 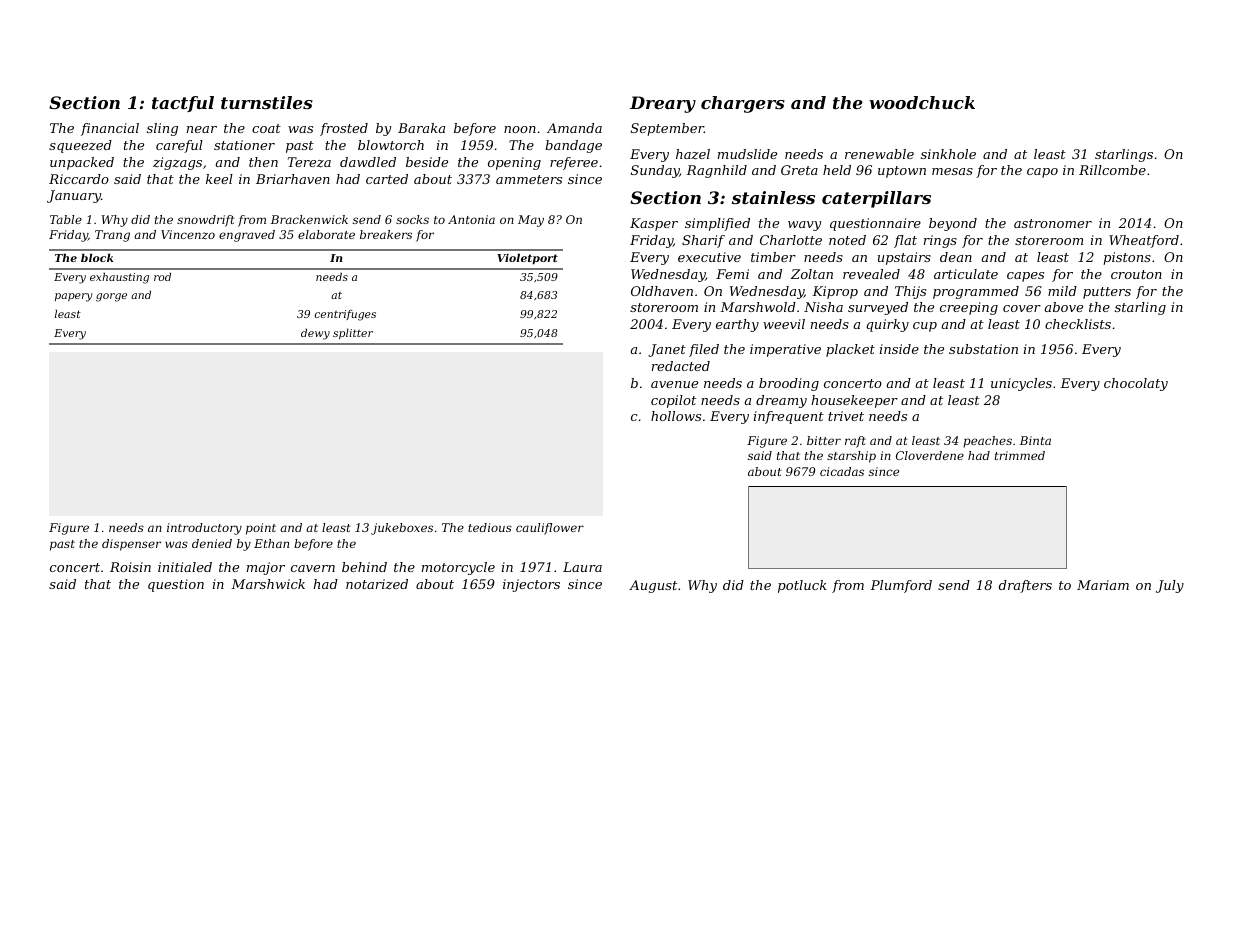 I want to click on imperative, so click(x=785, y=350).
